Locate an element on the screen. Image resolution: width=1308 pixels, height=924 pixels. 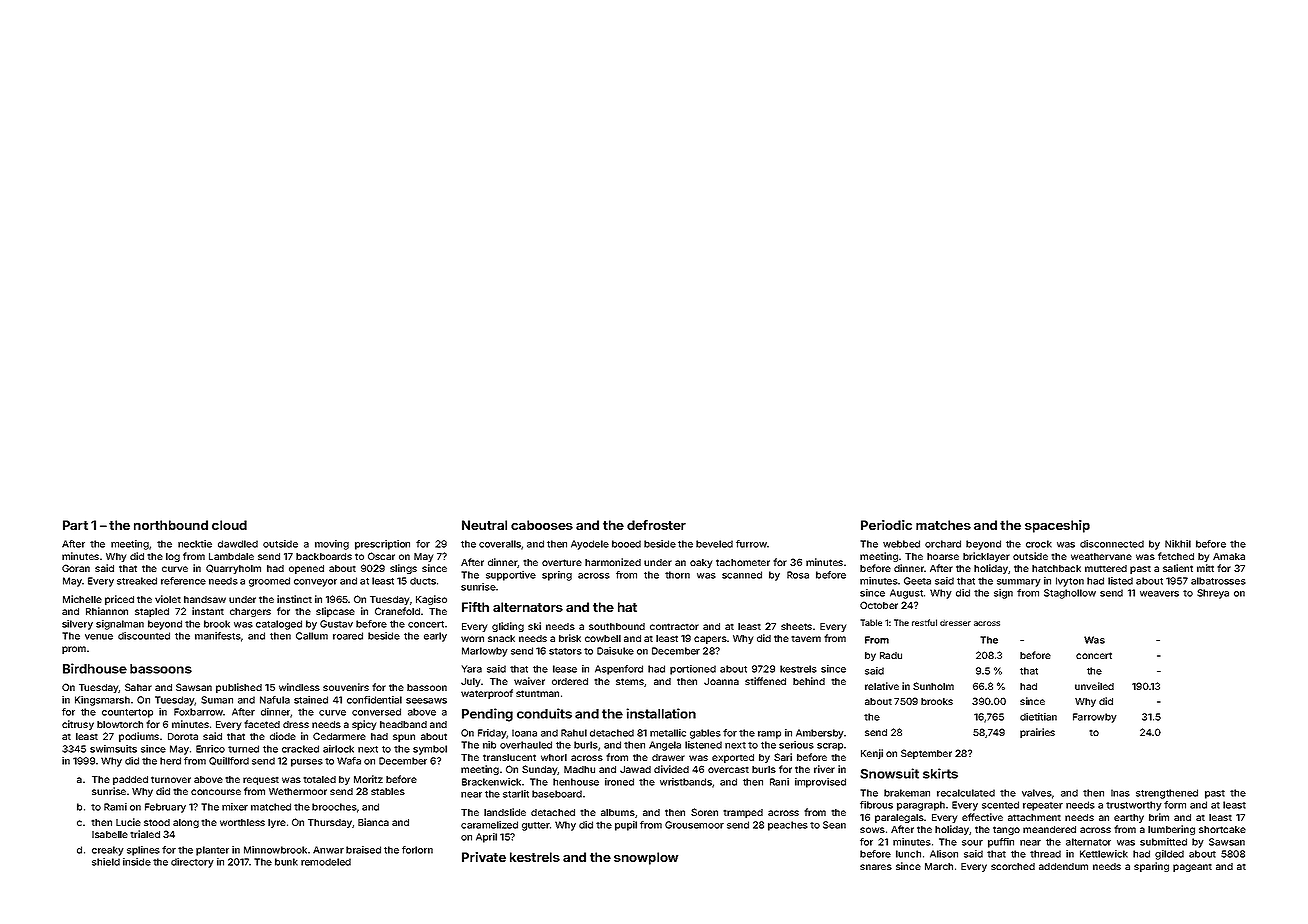
bunk is located at coordinates (286, 862).
